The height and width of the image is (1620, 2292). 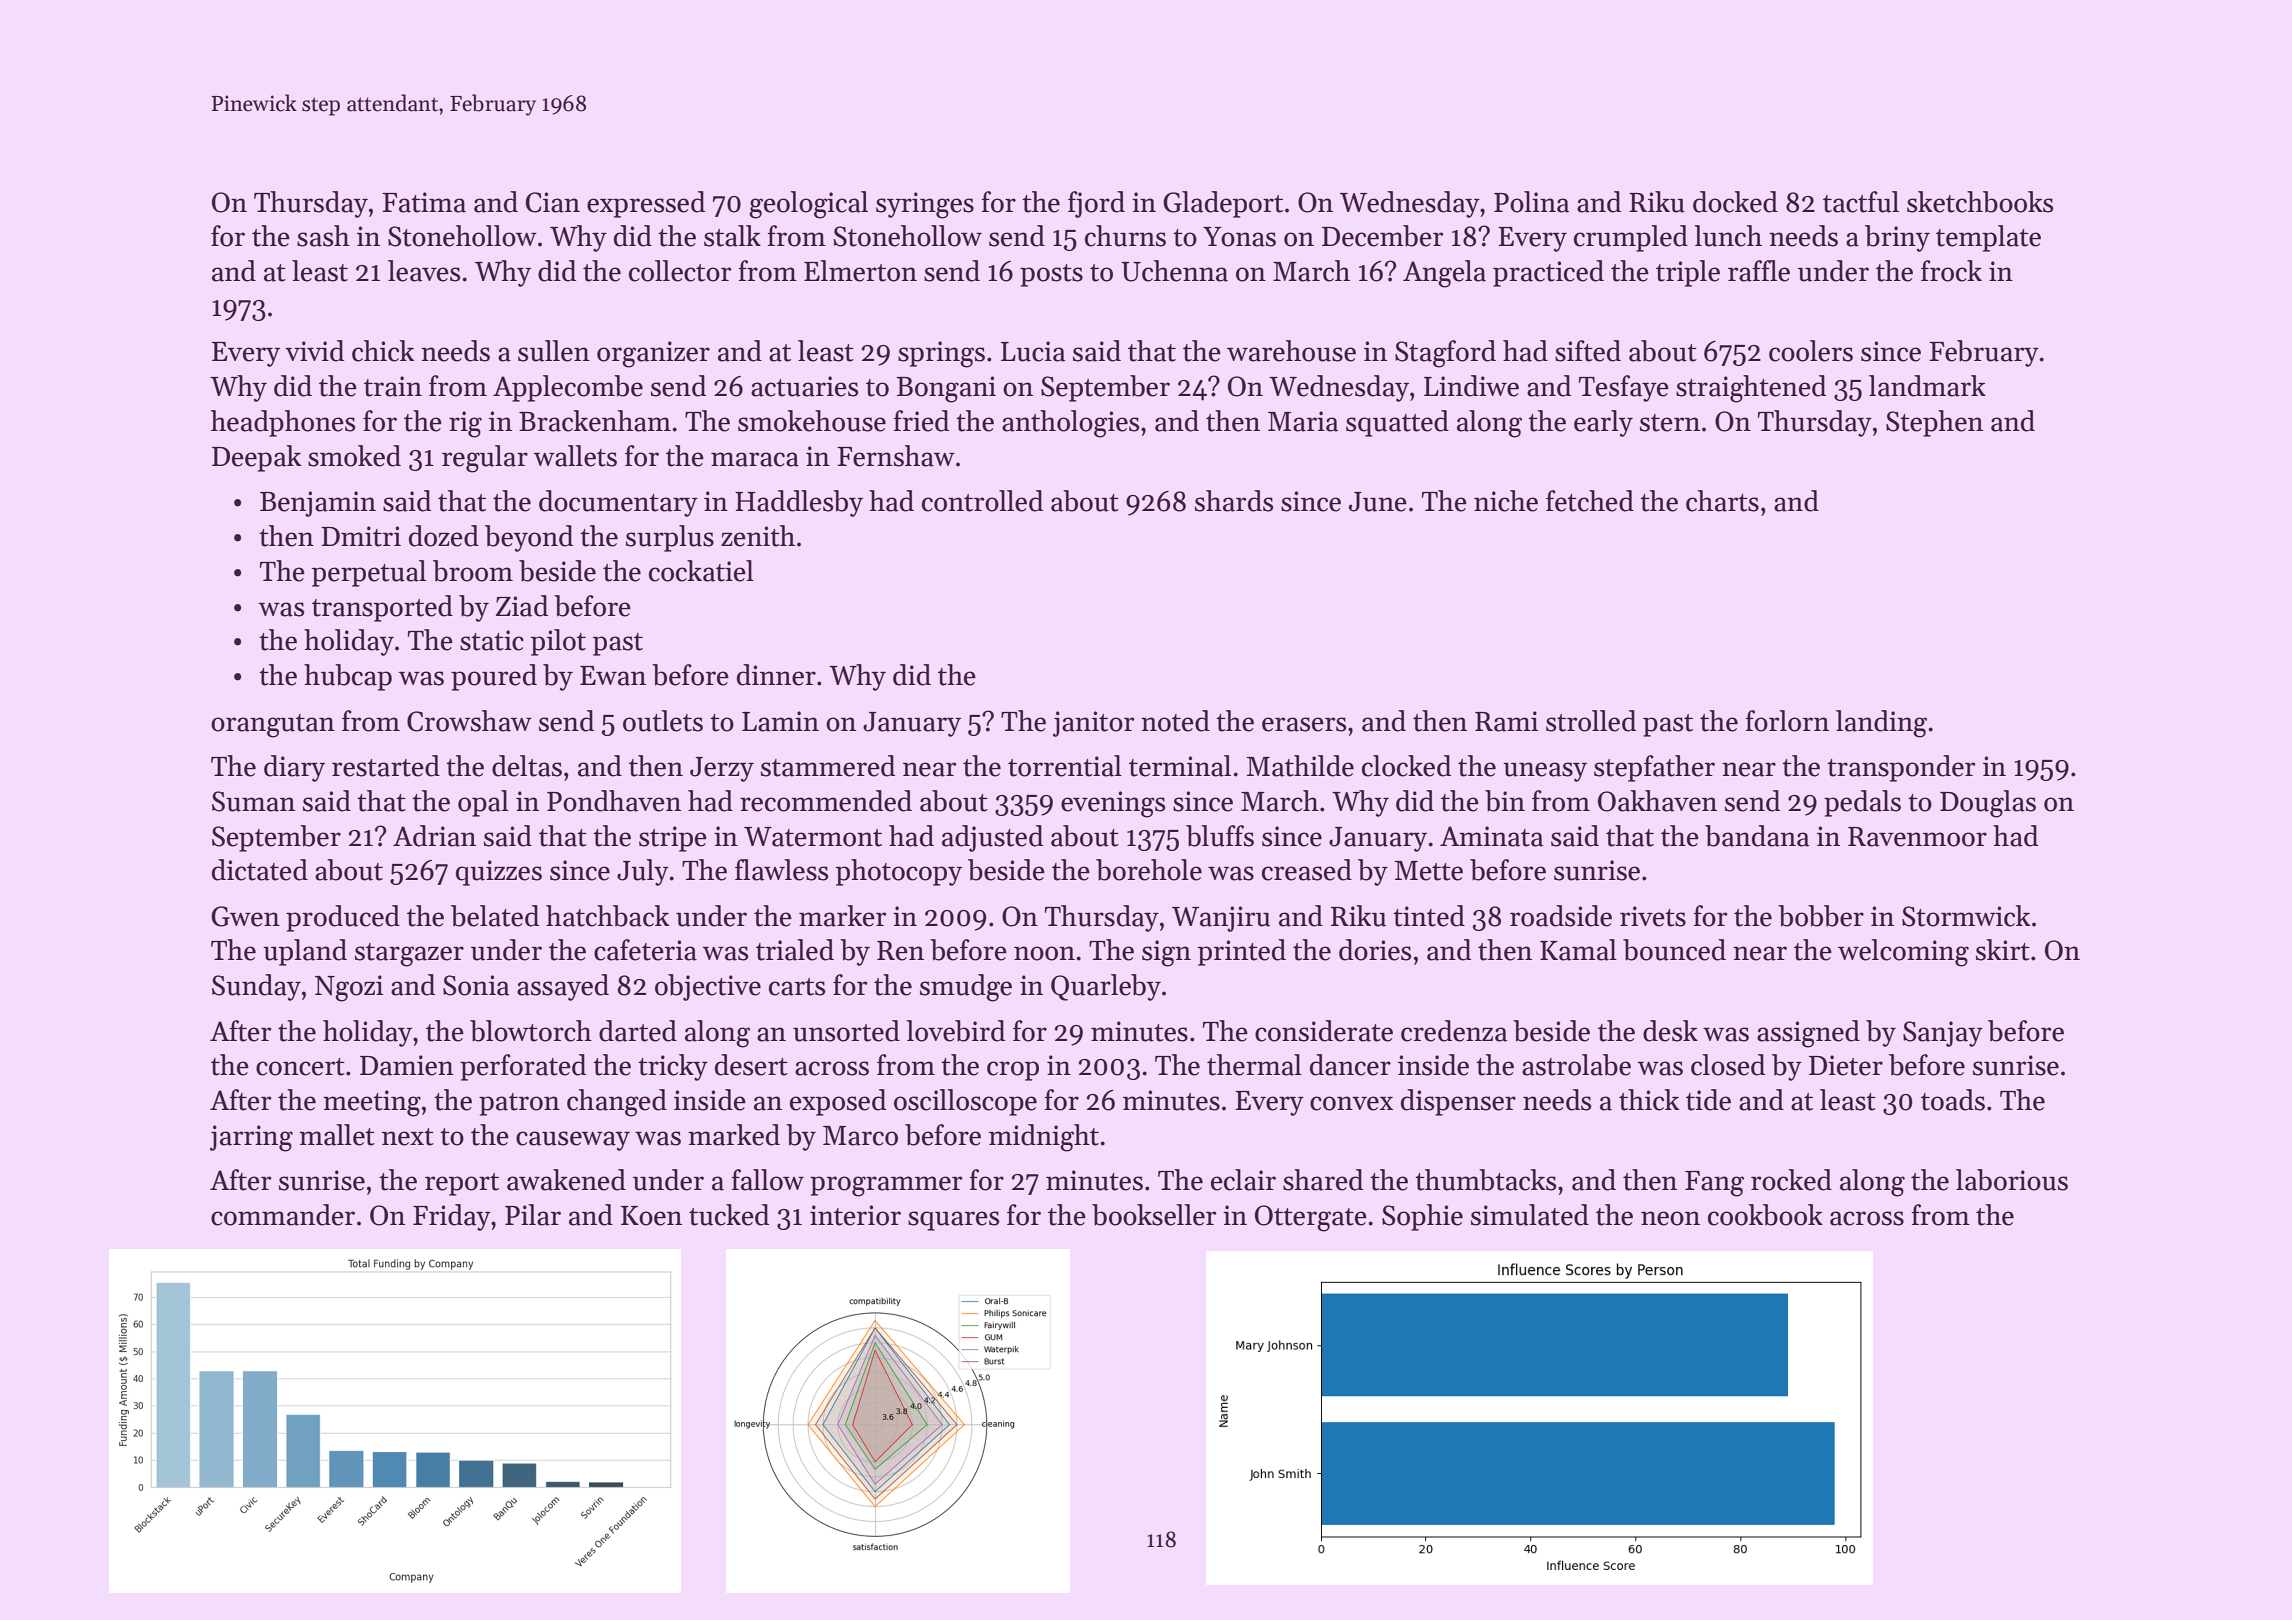 What do you see at coordinates (1471, 386) in the image?
I see `Lindiwe` at bounding box center [1471, 386].
